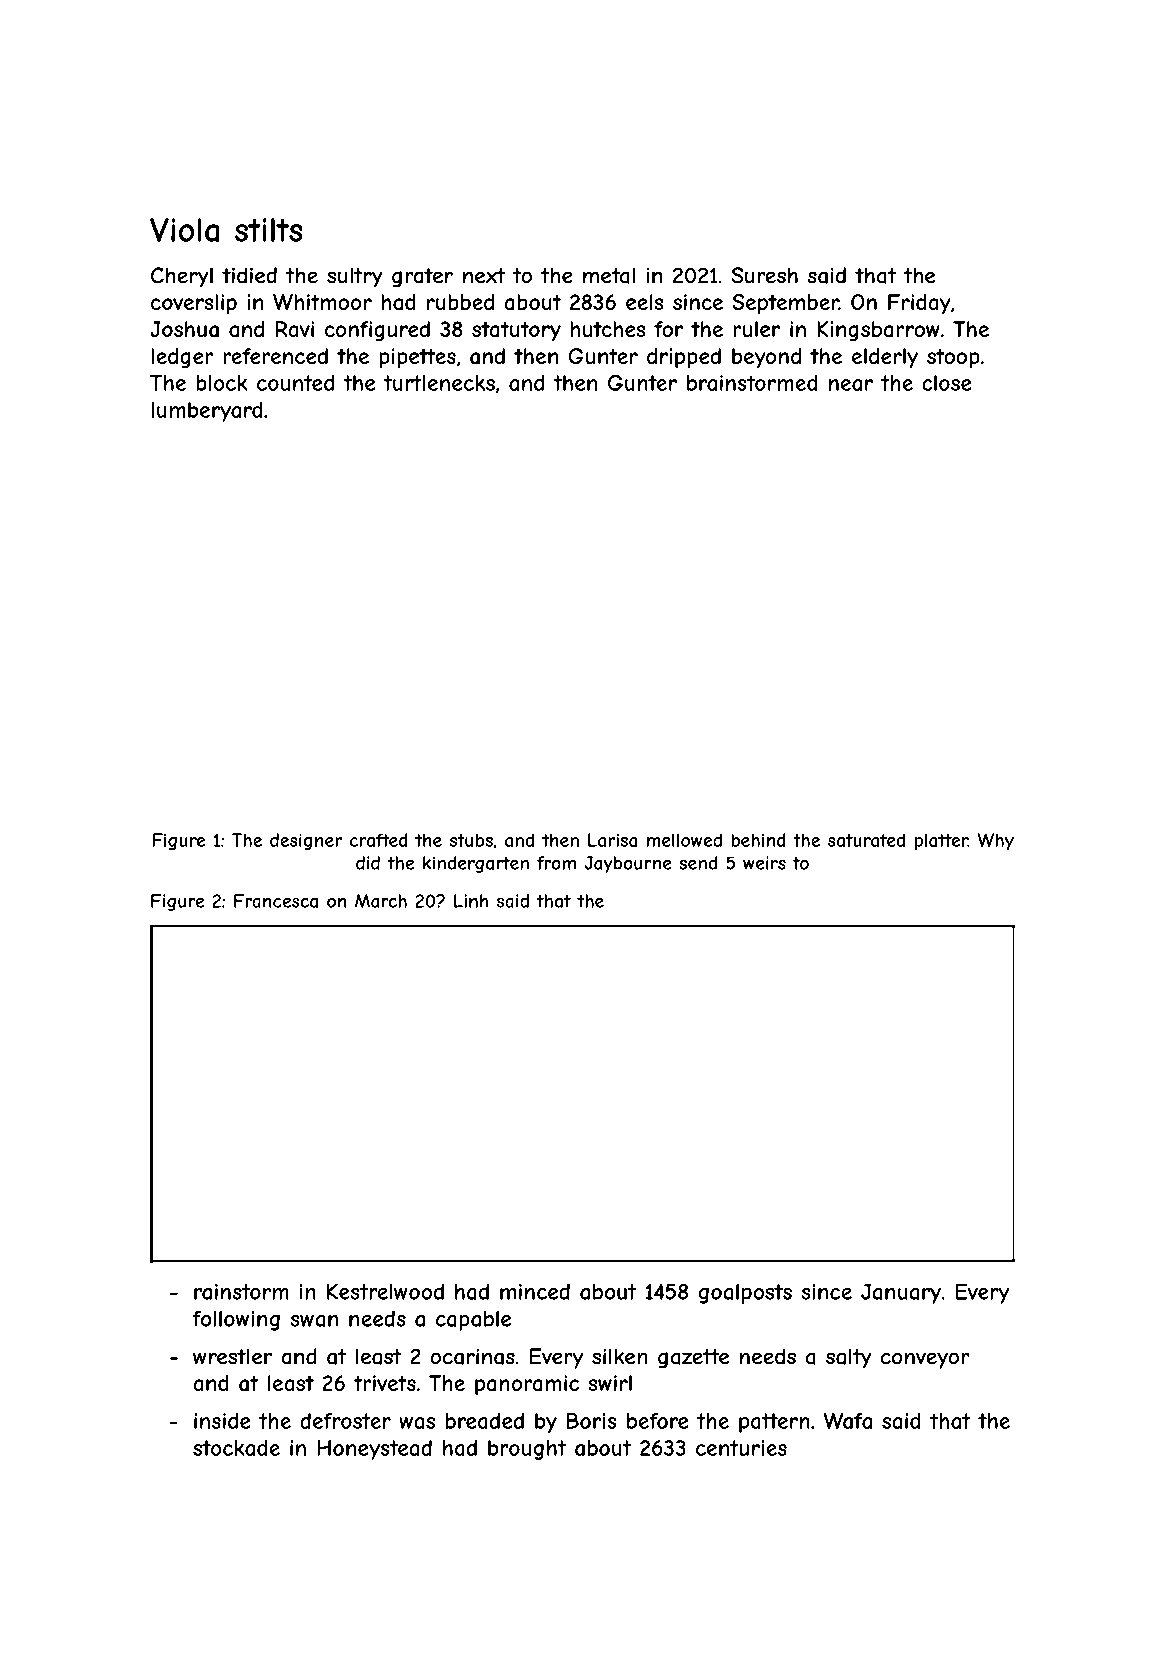 The width and height of the page is (1165, 1654). I want to click on dripped, so click(684, 358).
